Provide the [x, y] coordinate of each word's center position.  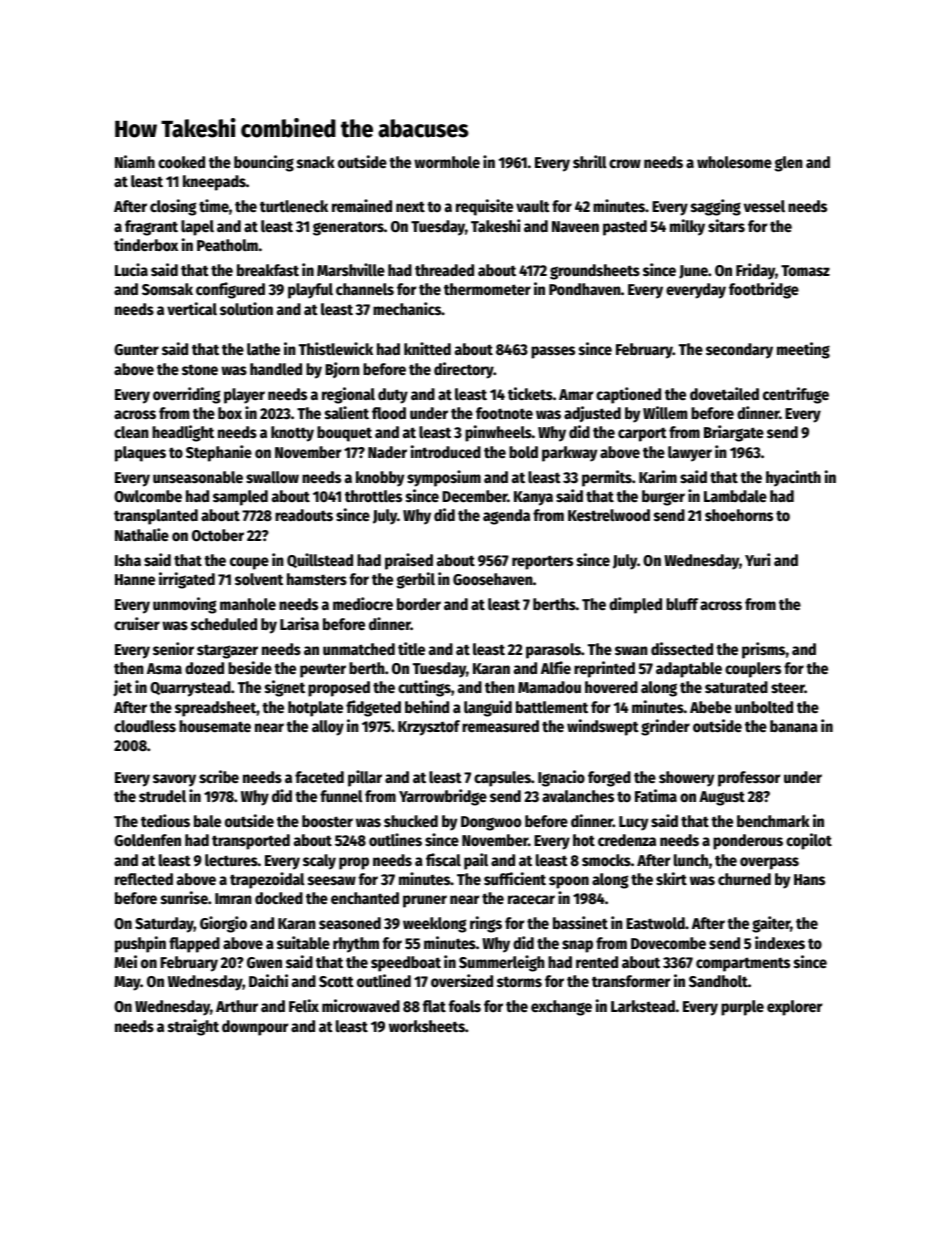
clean [131, 432]
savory [174, 780]
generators [348, 228]
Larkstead [643, 1006]
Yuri [757, 559]
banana [794, 726]
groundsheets [595, 272]
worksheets [427, 1026]
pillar [365, 778]
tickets [530, 394]
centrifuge [796, 395]
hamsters [317, 579]
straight [193, 1027]
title [411, 649]
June [693, 272]
